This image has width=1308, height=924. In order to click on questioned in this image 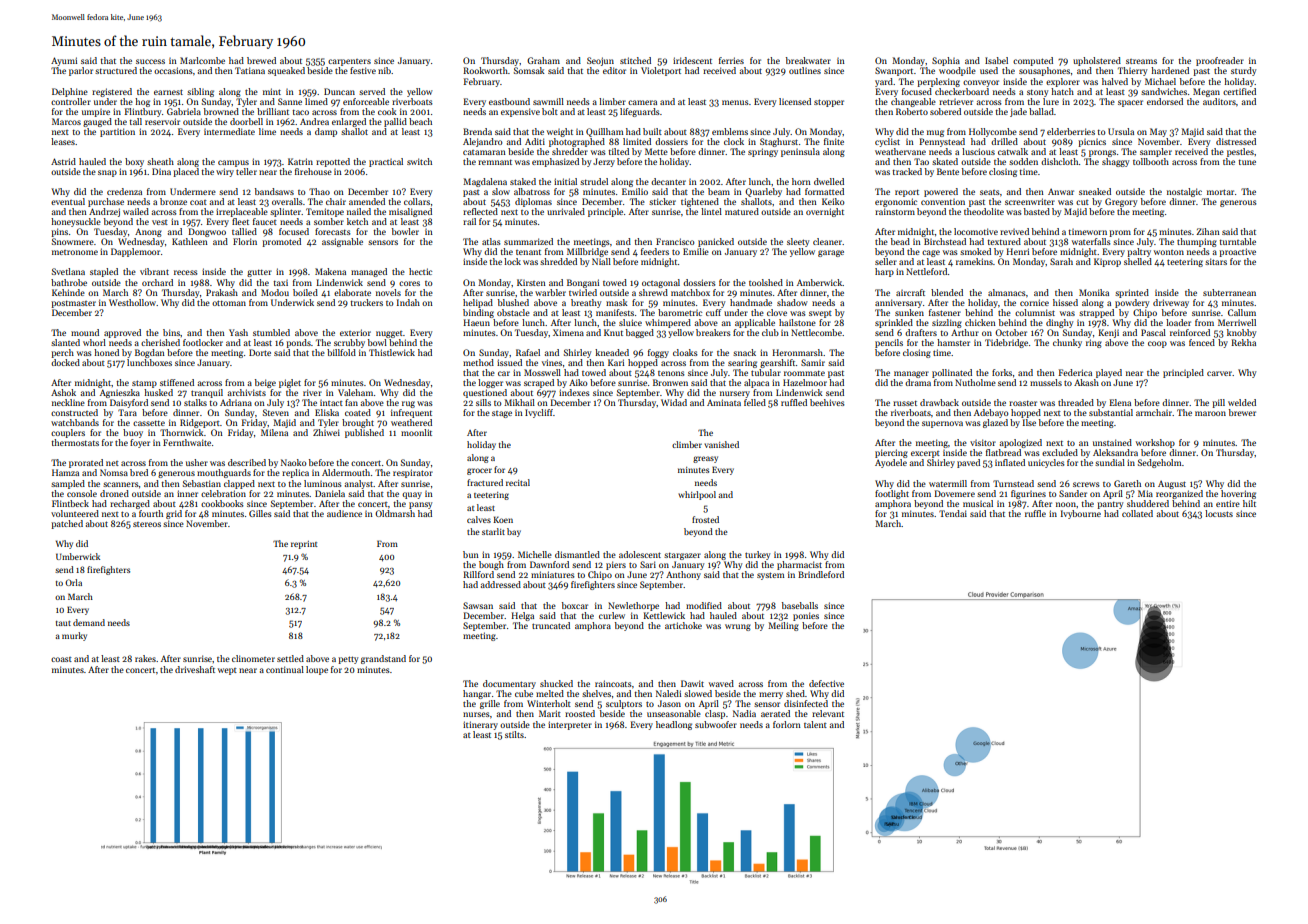, I will do `click(485, 393)`.
